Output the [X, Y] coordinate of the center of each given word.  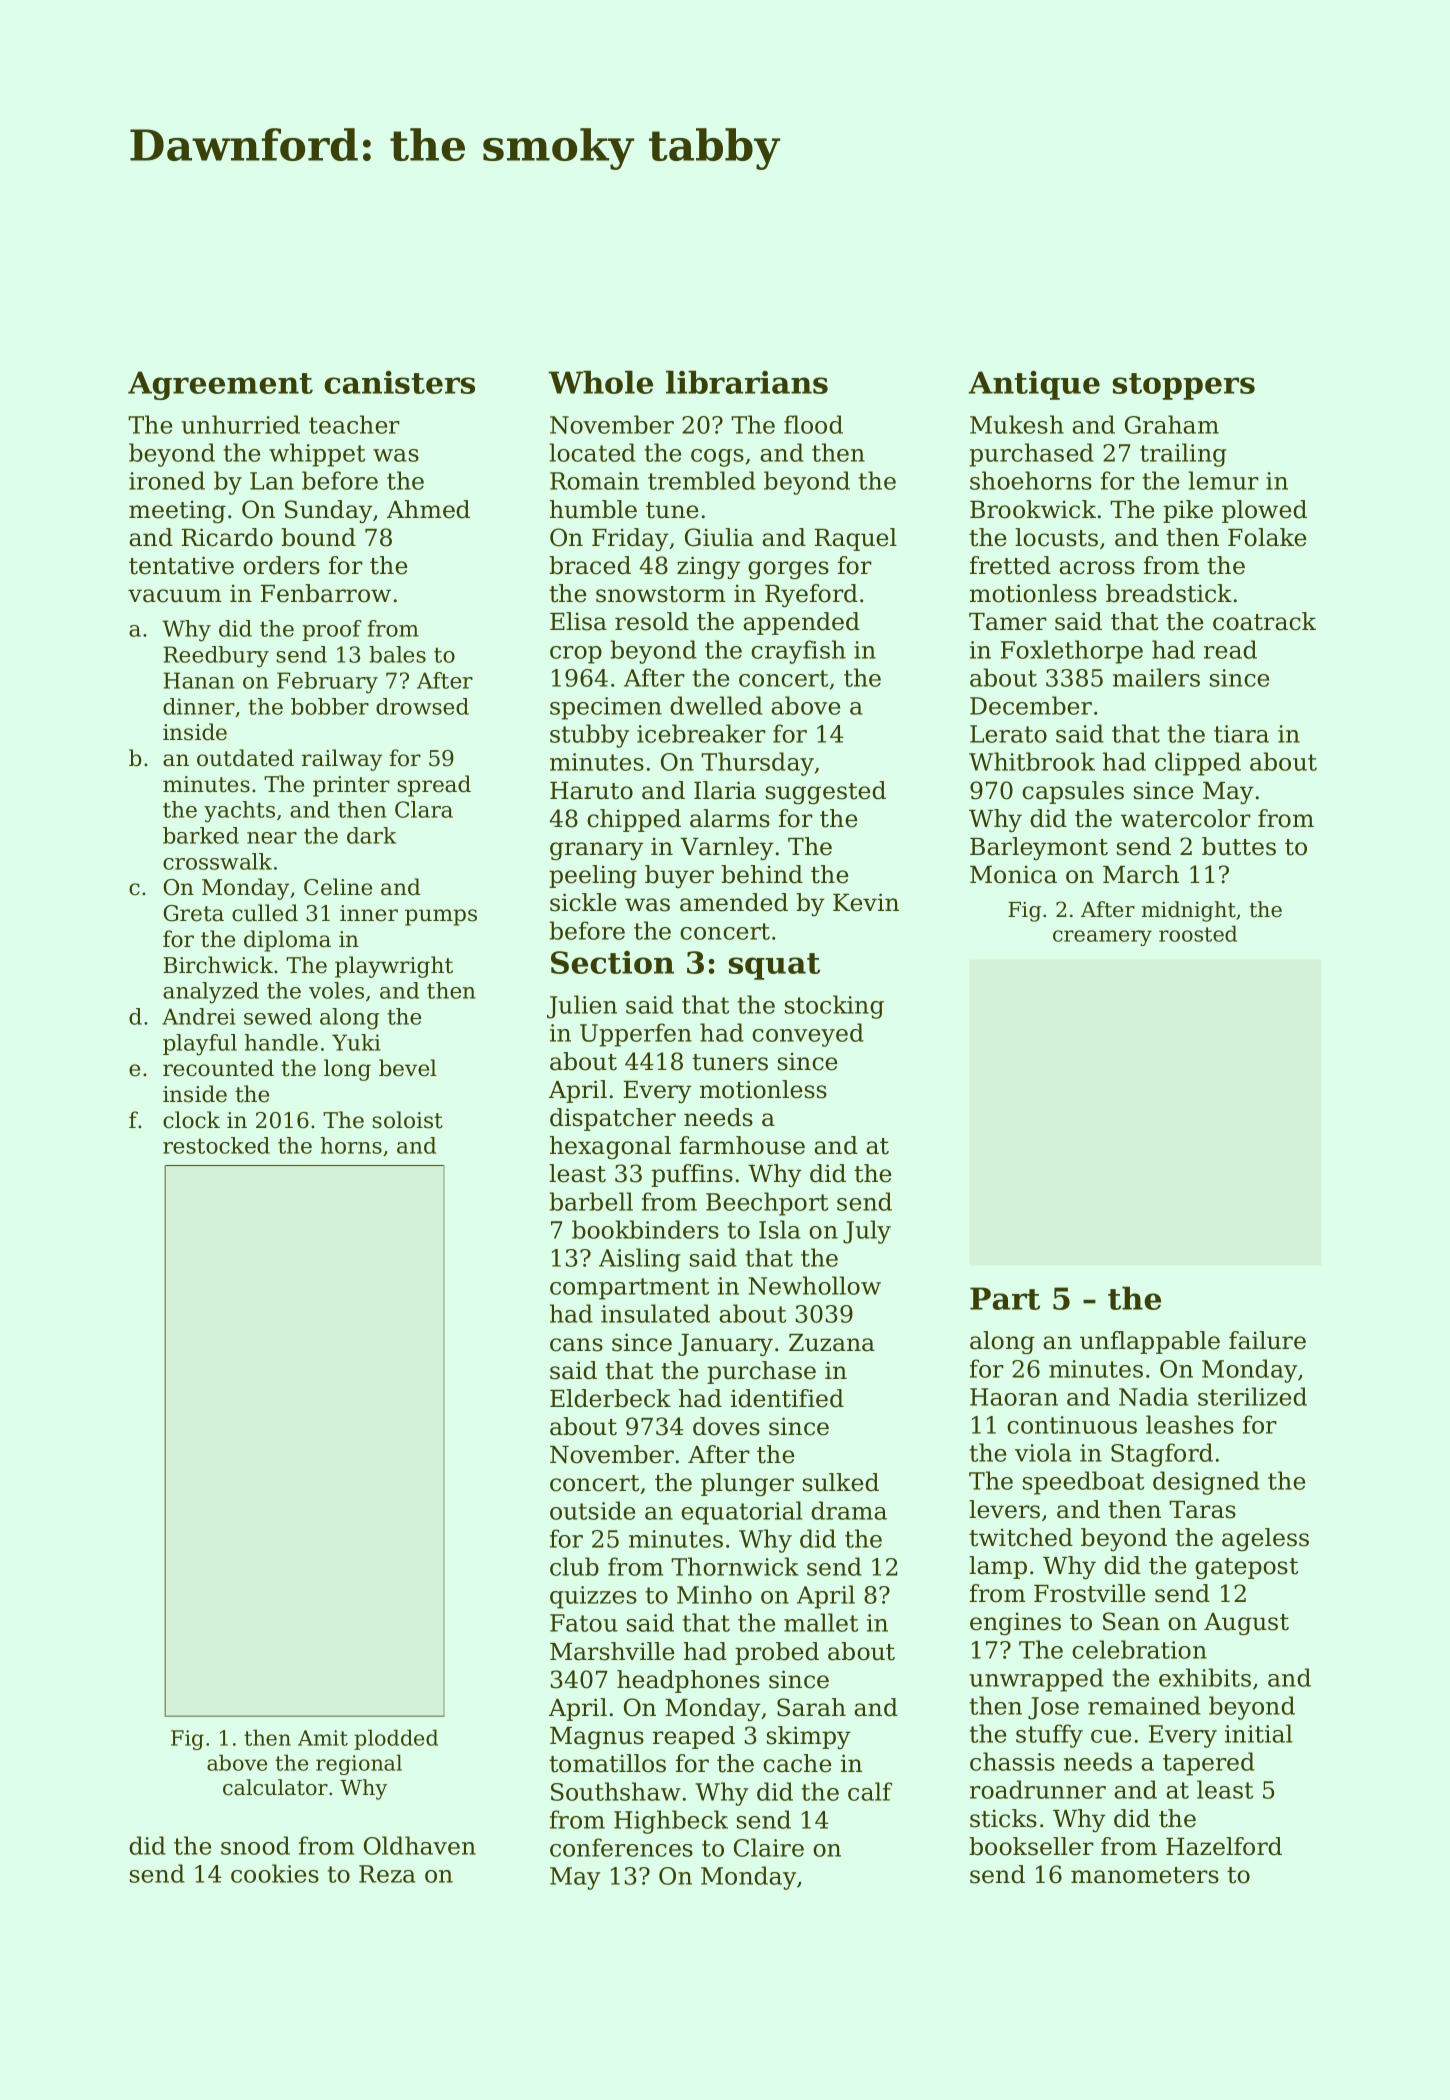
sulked [841, 1482]
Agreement [220, 385]
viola [1043, 1452]
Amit [323, 1738]
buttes [1239, 846]
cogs [717, 458]
